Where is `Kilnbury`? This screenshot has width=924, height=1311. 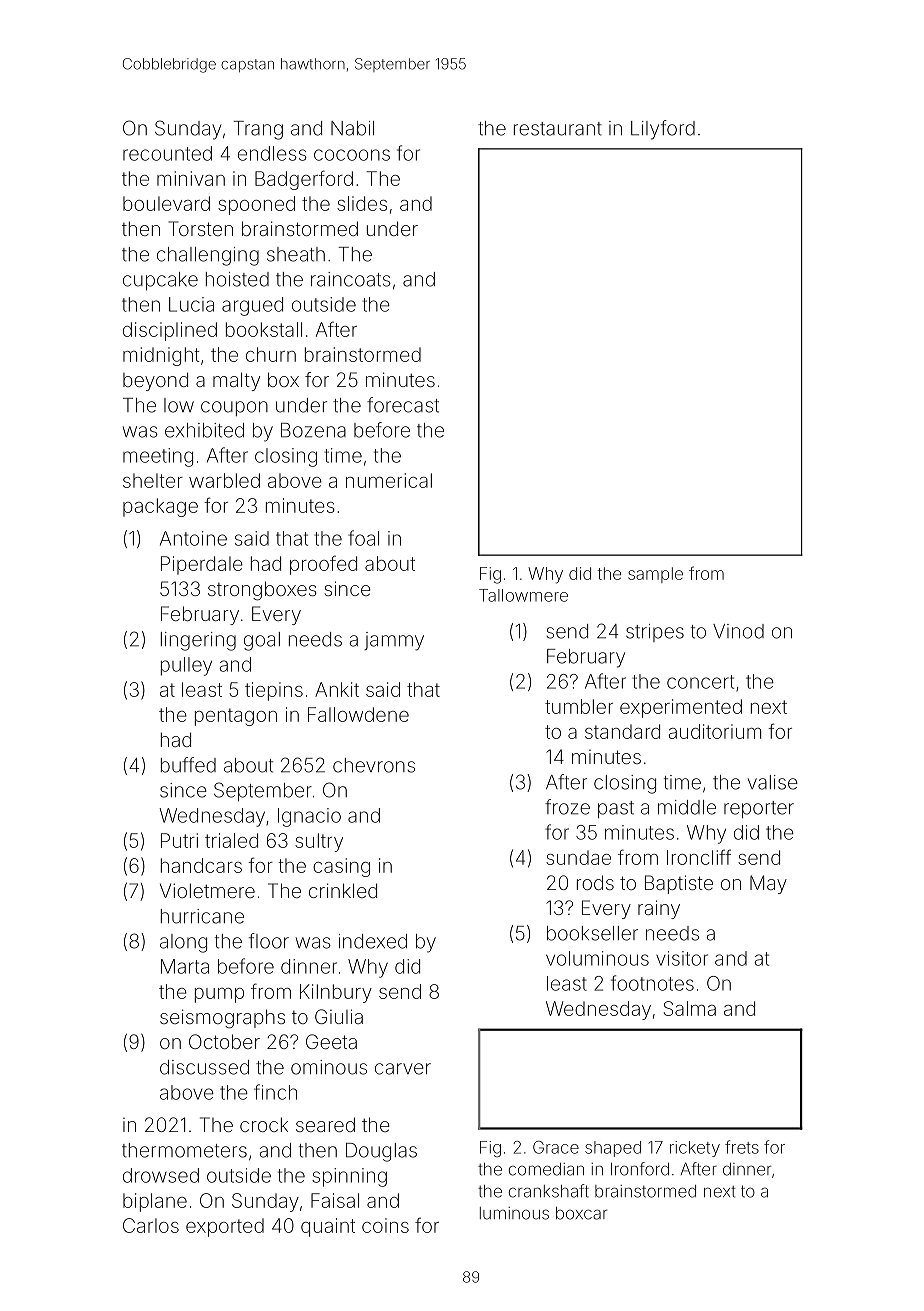
Kilnbury is located at coordinates (336, 993).
